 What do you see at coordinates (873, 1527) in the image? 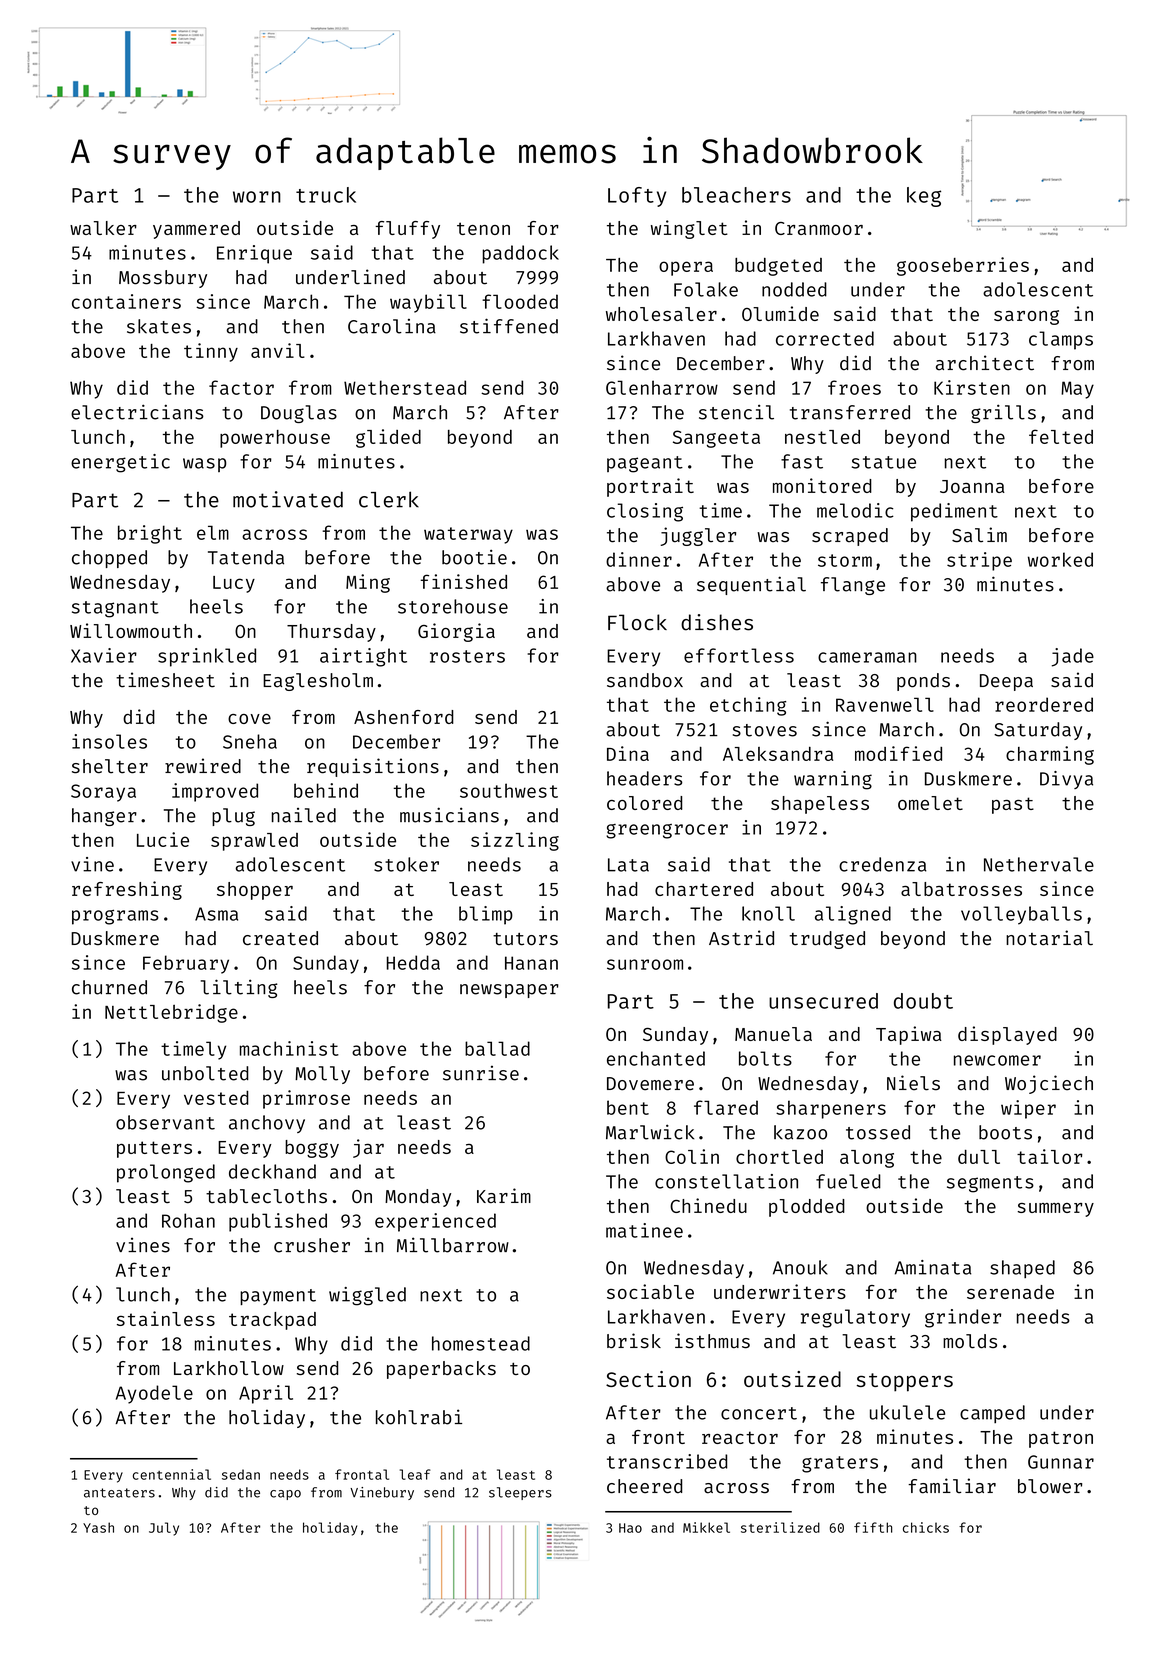
I see `fifth` at bounding box center [873, 1527].
